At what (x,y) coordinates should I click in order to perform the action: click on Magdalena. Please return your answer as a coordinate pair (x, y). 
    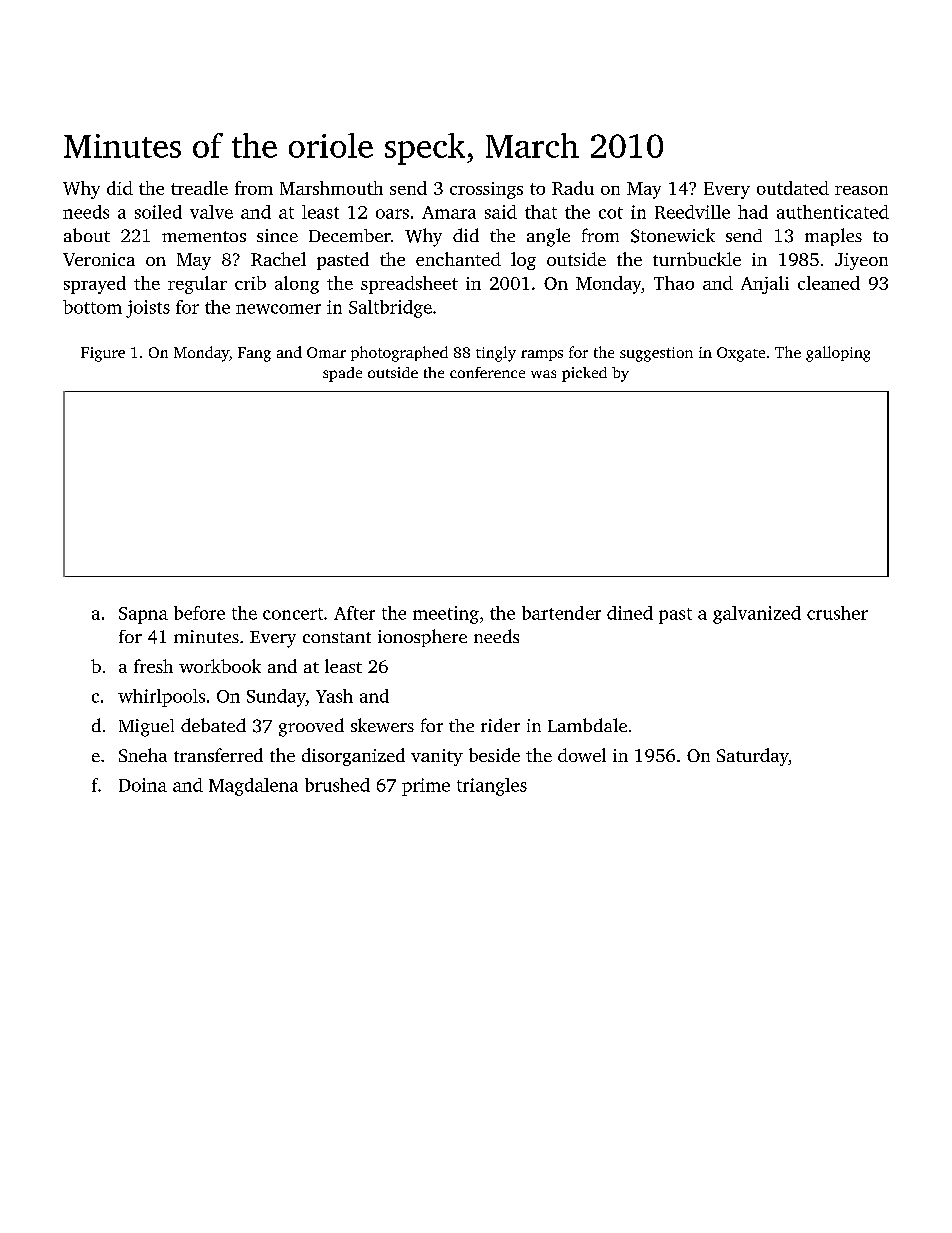
    Looking at the image, I should click on (253, 787).
